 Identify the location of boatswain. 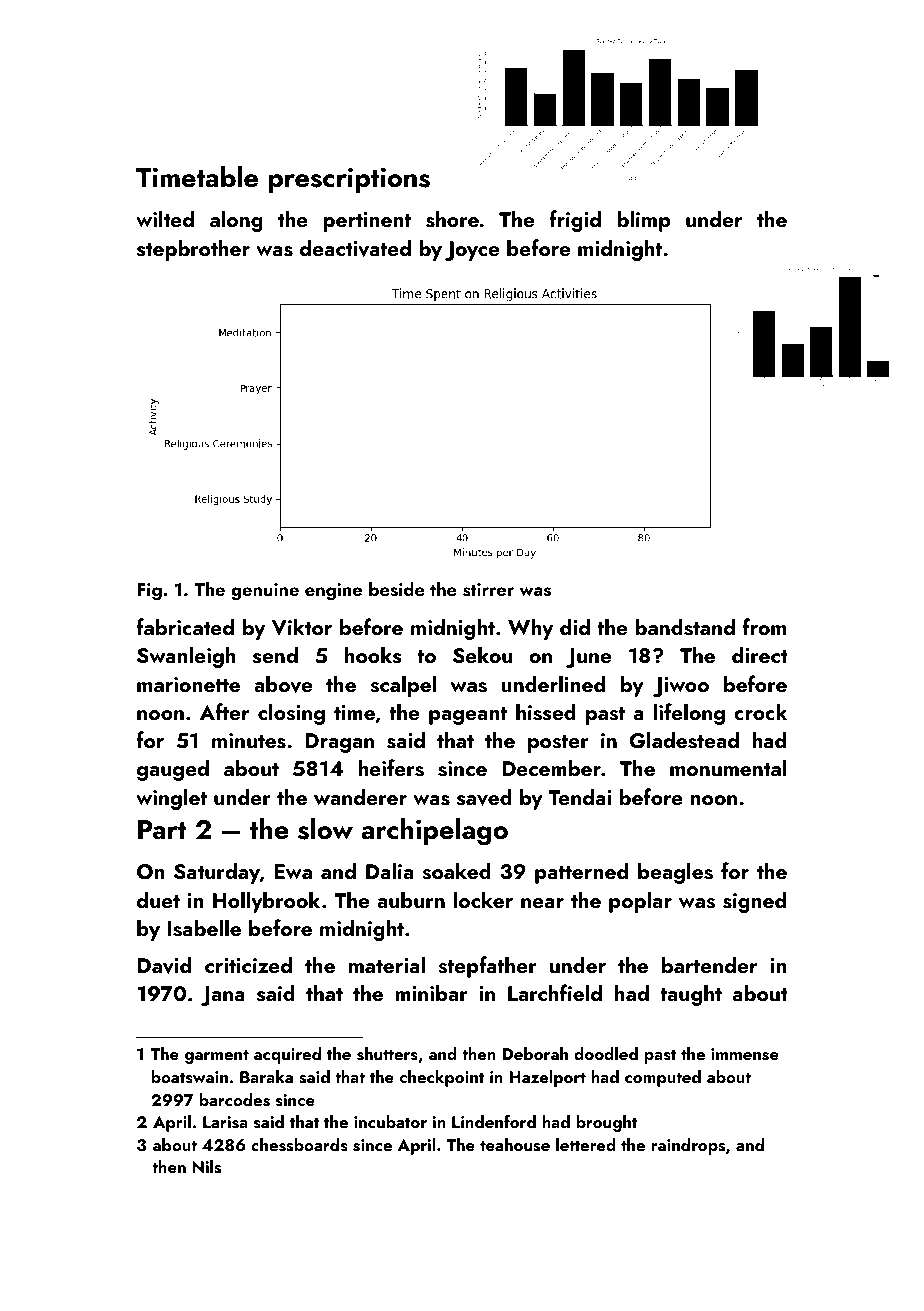
(189, 1077).
